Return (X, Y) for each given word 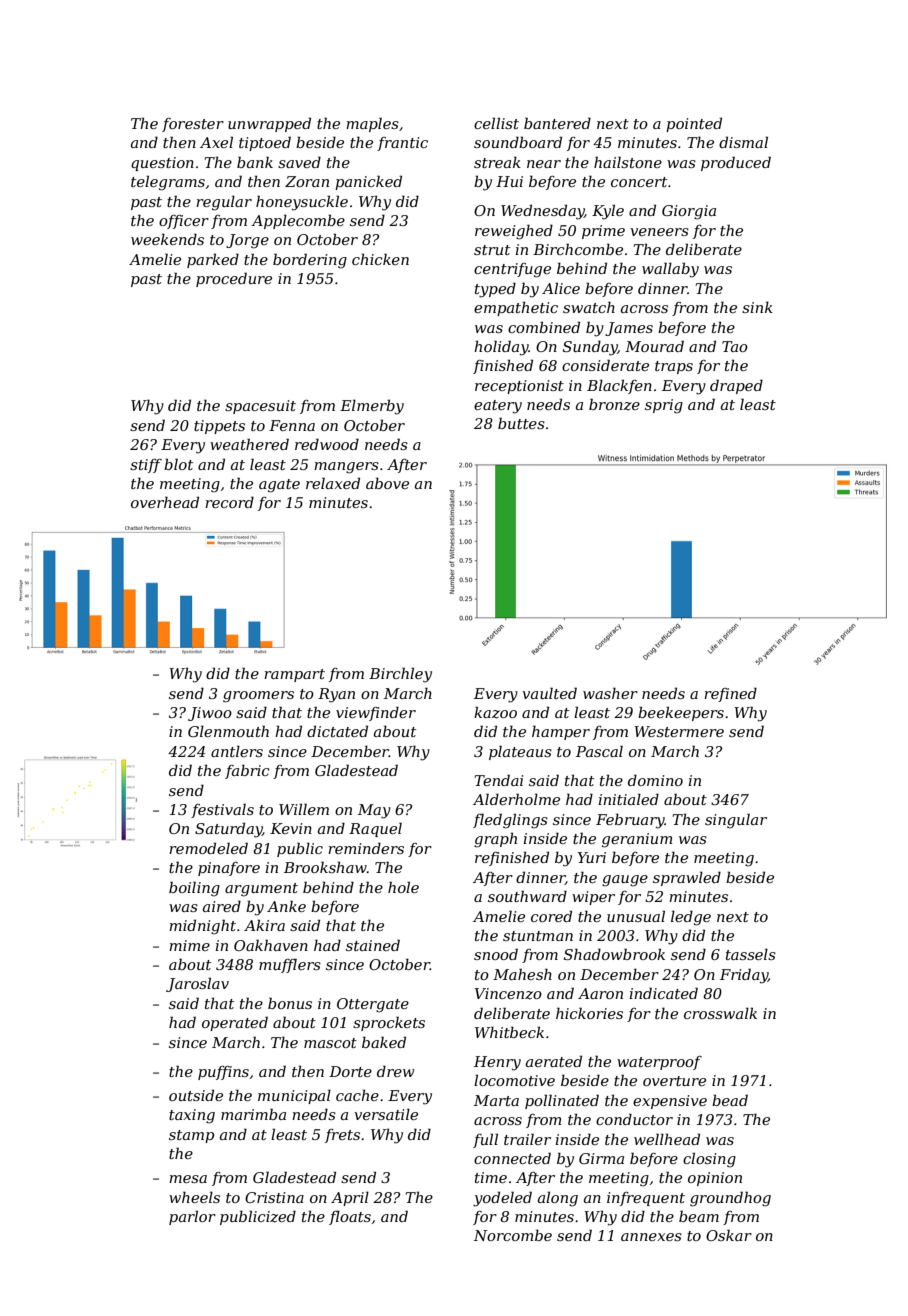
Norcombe (513, 1235)
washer (610, 693)
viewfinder (376, 713)
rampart (294, 675)
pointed (694, 124)
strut (492, 250)
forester (193, 125)
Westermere (679, 731)
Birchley (400, 675)
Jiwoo (210, 714)
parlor (192, 1217)
